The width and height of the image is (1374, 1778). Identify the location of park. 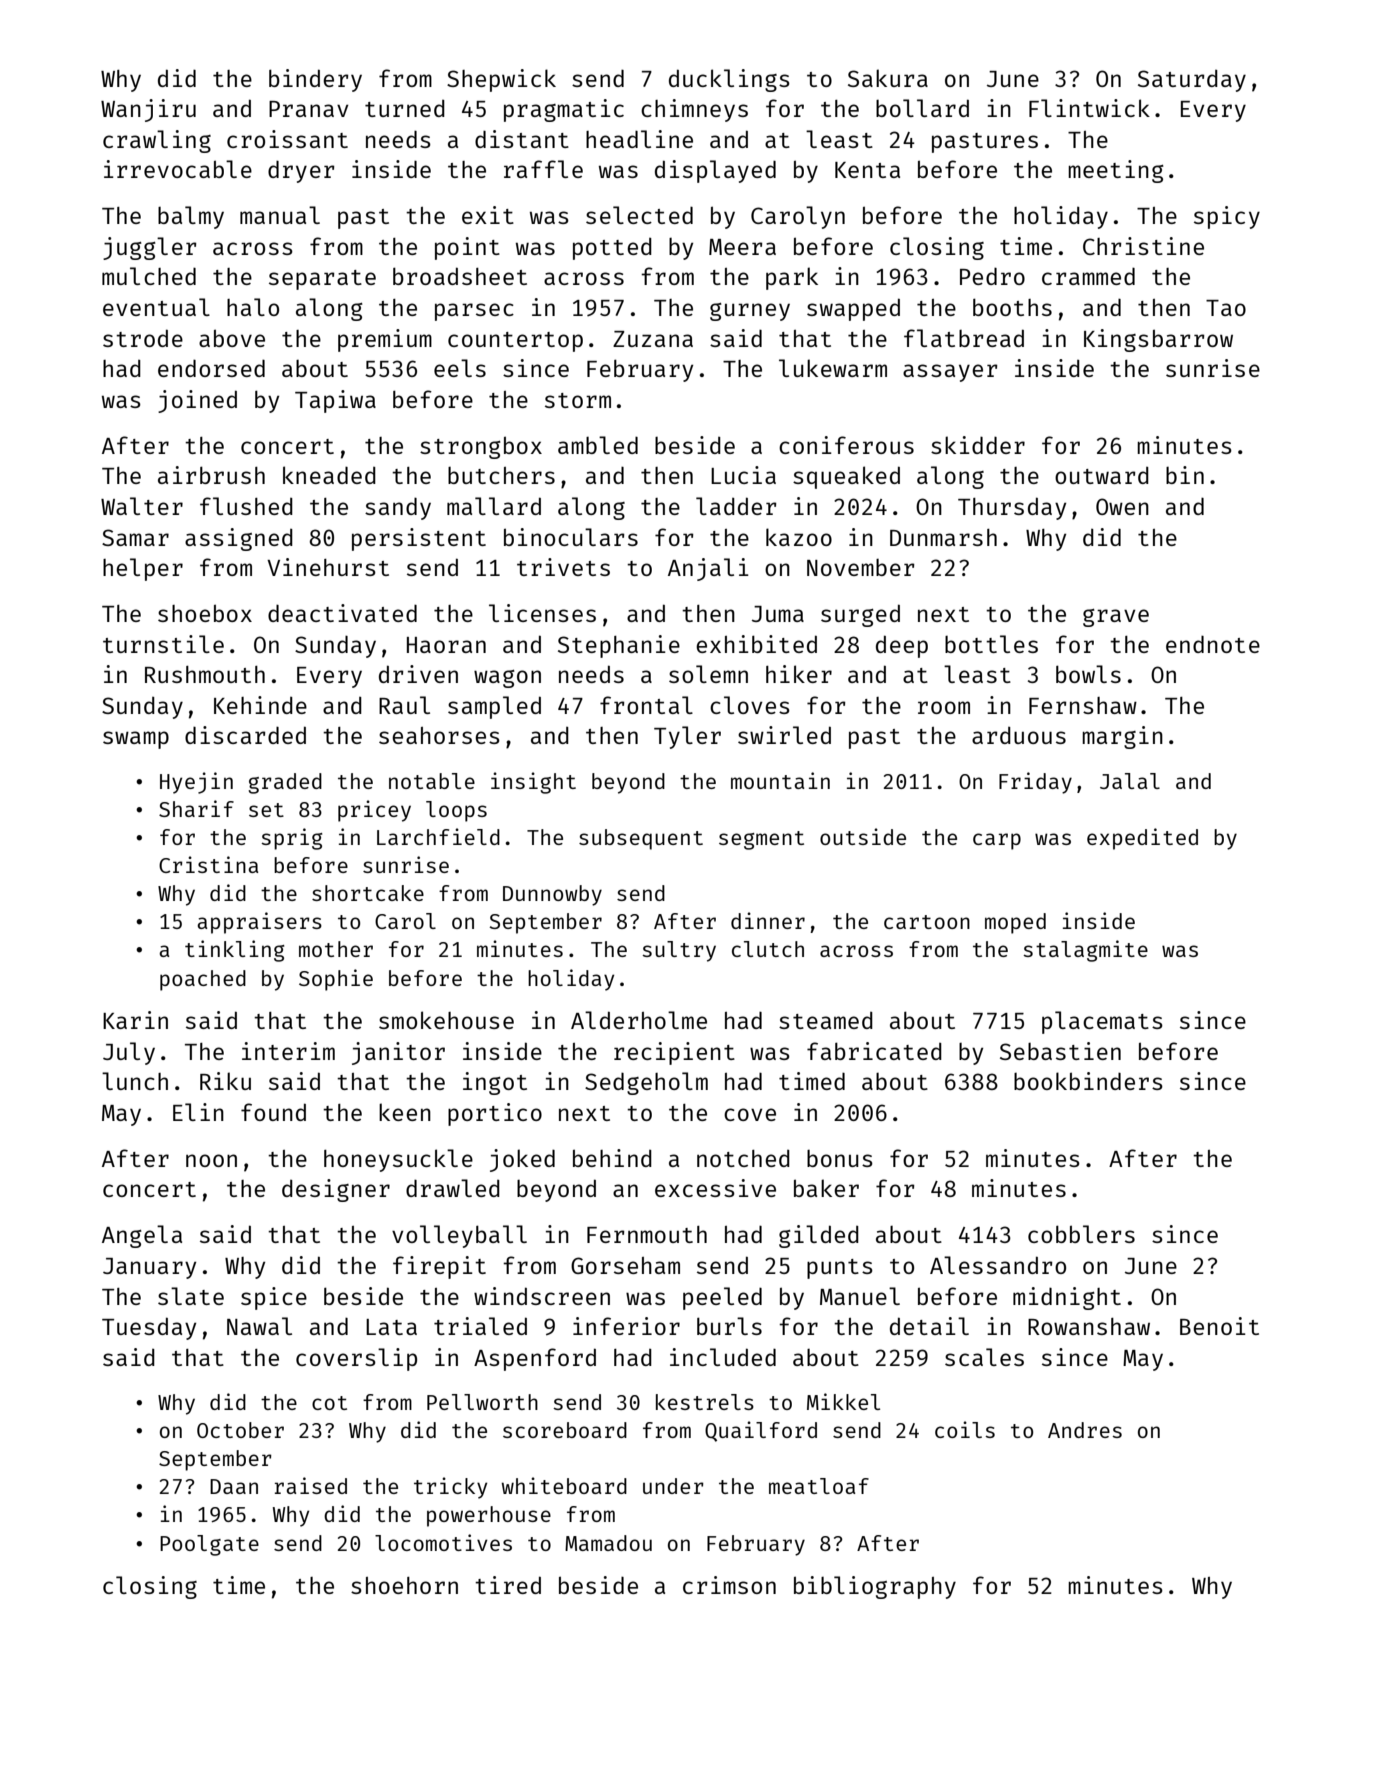
(792, 278).
